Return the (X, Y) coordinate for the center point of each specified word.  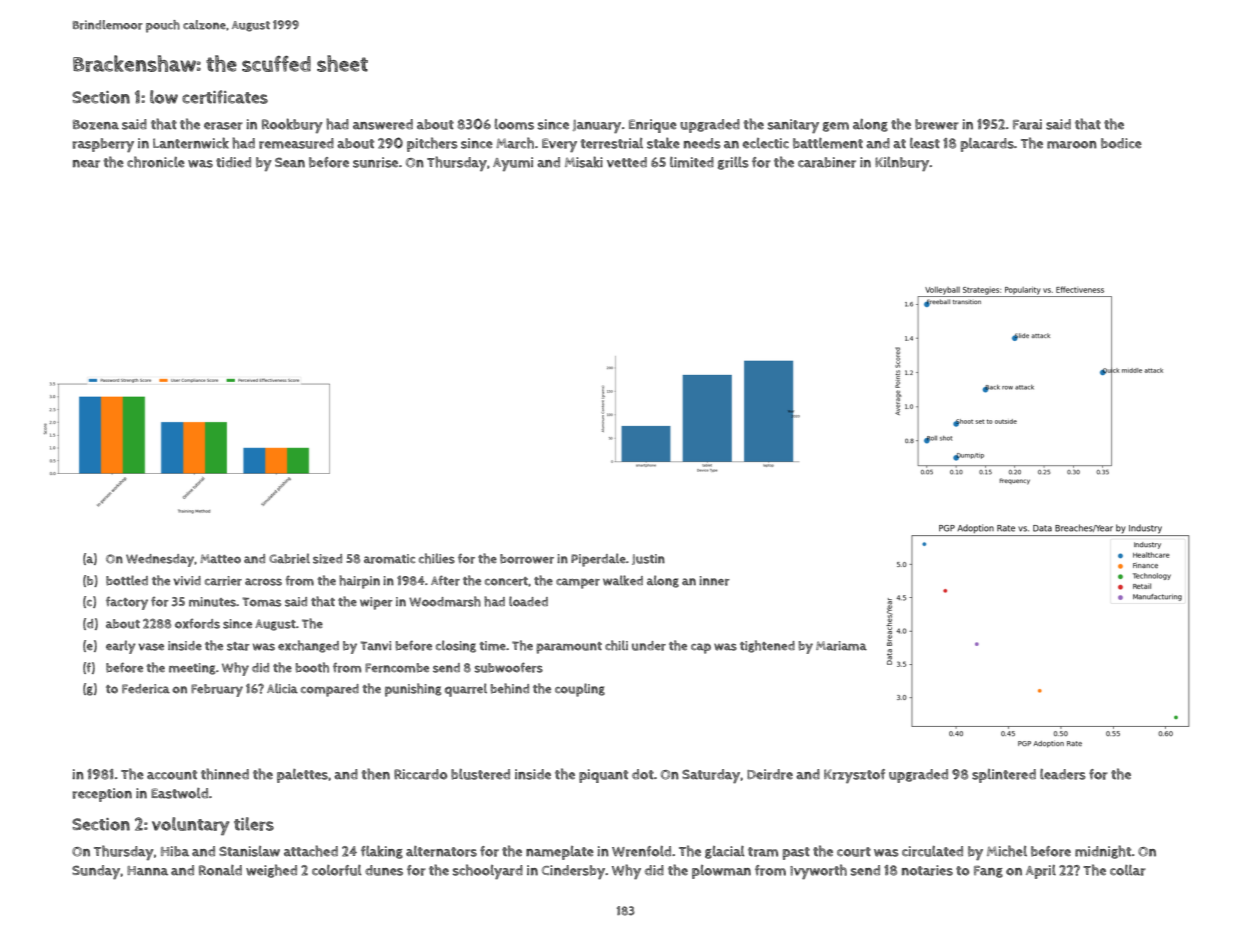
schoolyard (488, 871)
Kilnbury (902, 164)
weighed (271, 871)
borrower (527, 559)
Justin (648, 559)
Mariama (841, 646)
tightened (767, 646)
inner (714, 581)
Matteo (220, 559)
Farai (1027, 124)
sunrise (375, 162)
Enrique (653, 126)
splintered (1004, 776)
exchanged (308, 646)
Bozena (96, 125)
